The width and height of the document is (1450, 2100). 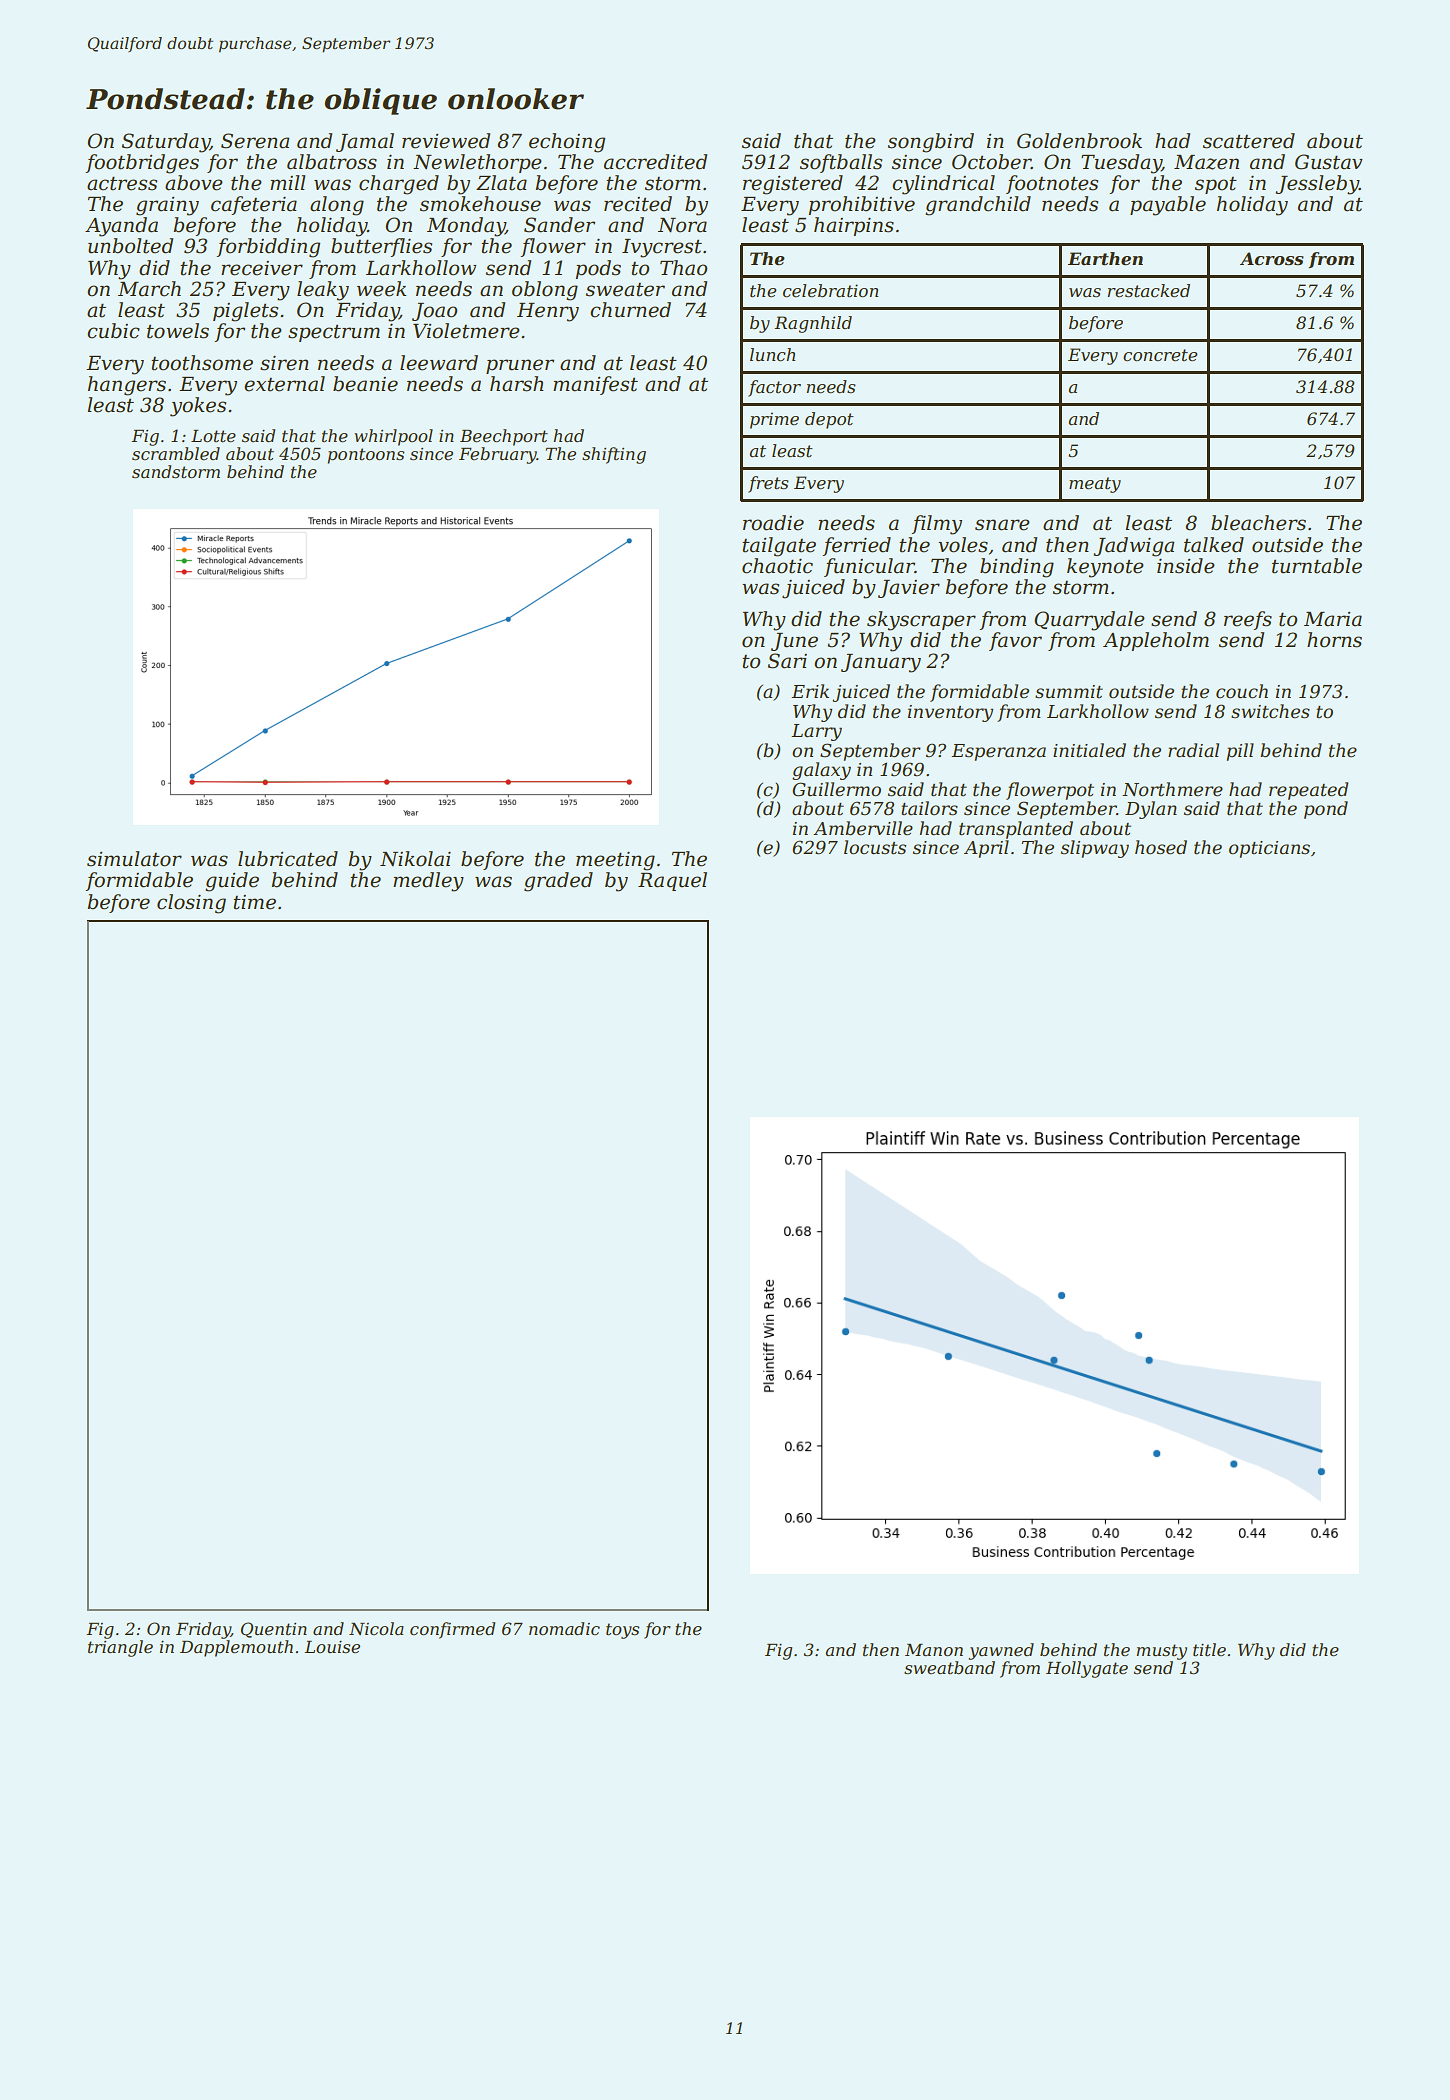 I want to click on triangle, so click(x=120, y=1648).
